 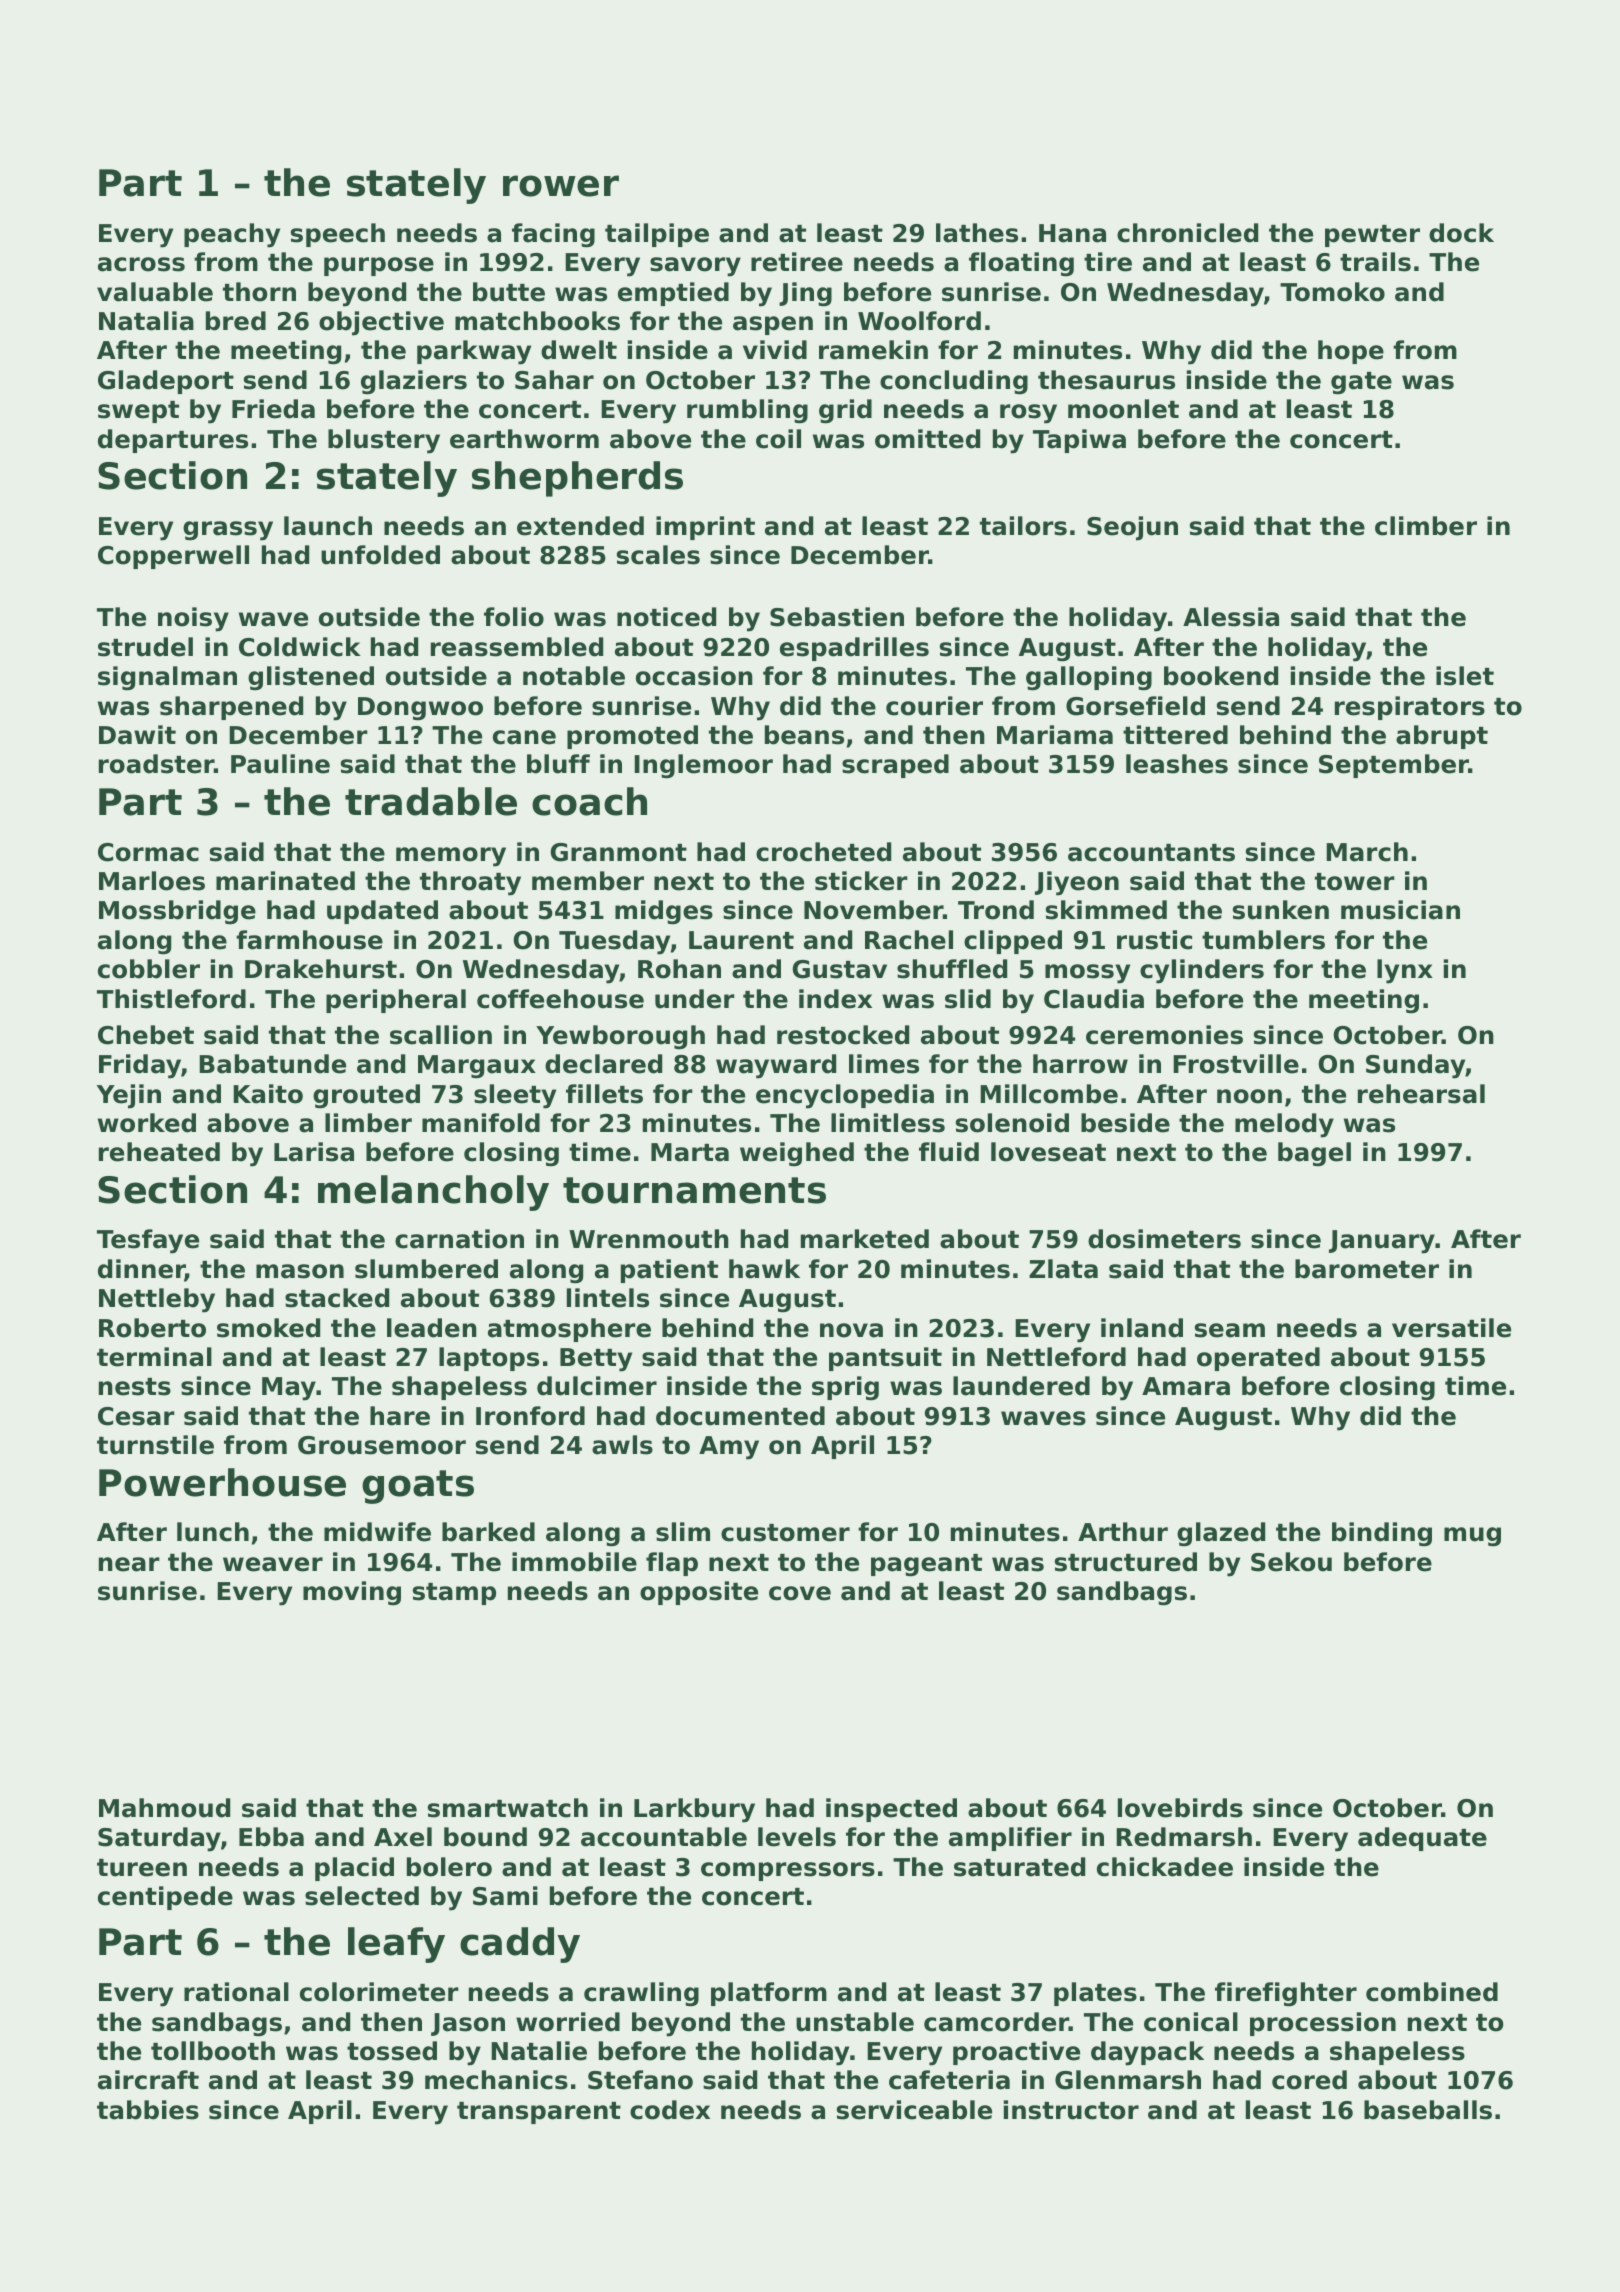 What do you see at coordinates (649, 1239) in the screenshot?
I see `Wrenmouth` at bounding box center [649, 1239].
